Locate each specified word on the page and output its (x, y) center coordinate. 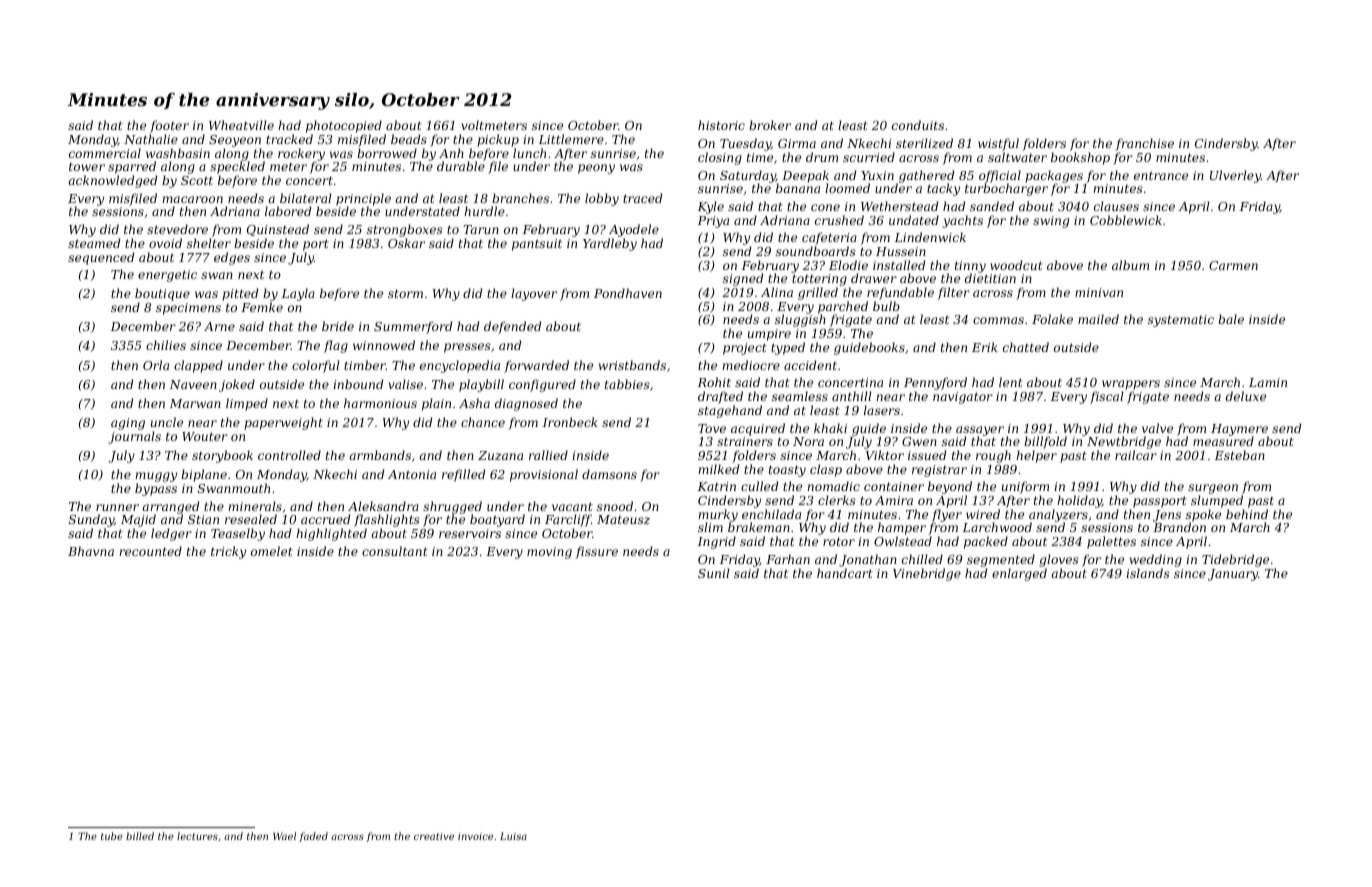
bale (1231, 319)
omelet (272, 551)
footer (169, 126)
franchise (1144, 144)
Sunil (714, 573)
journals (134, 437)
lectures (197, 836)
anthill (852, 396)
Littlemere (571, 139)
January (1233, 575)
